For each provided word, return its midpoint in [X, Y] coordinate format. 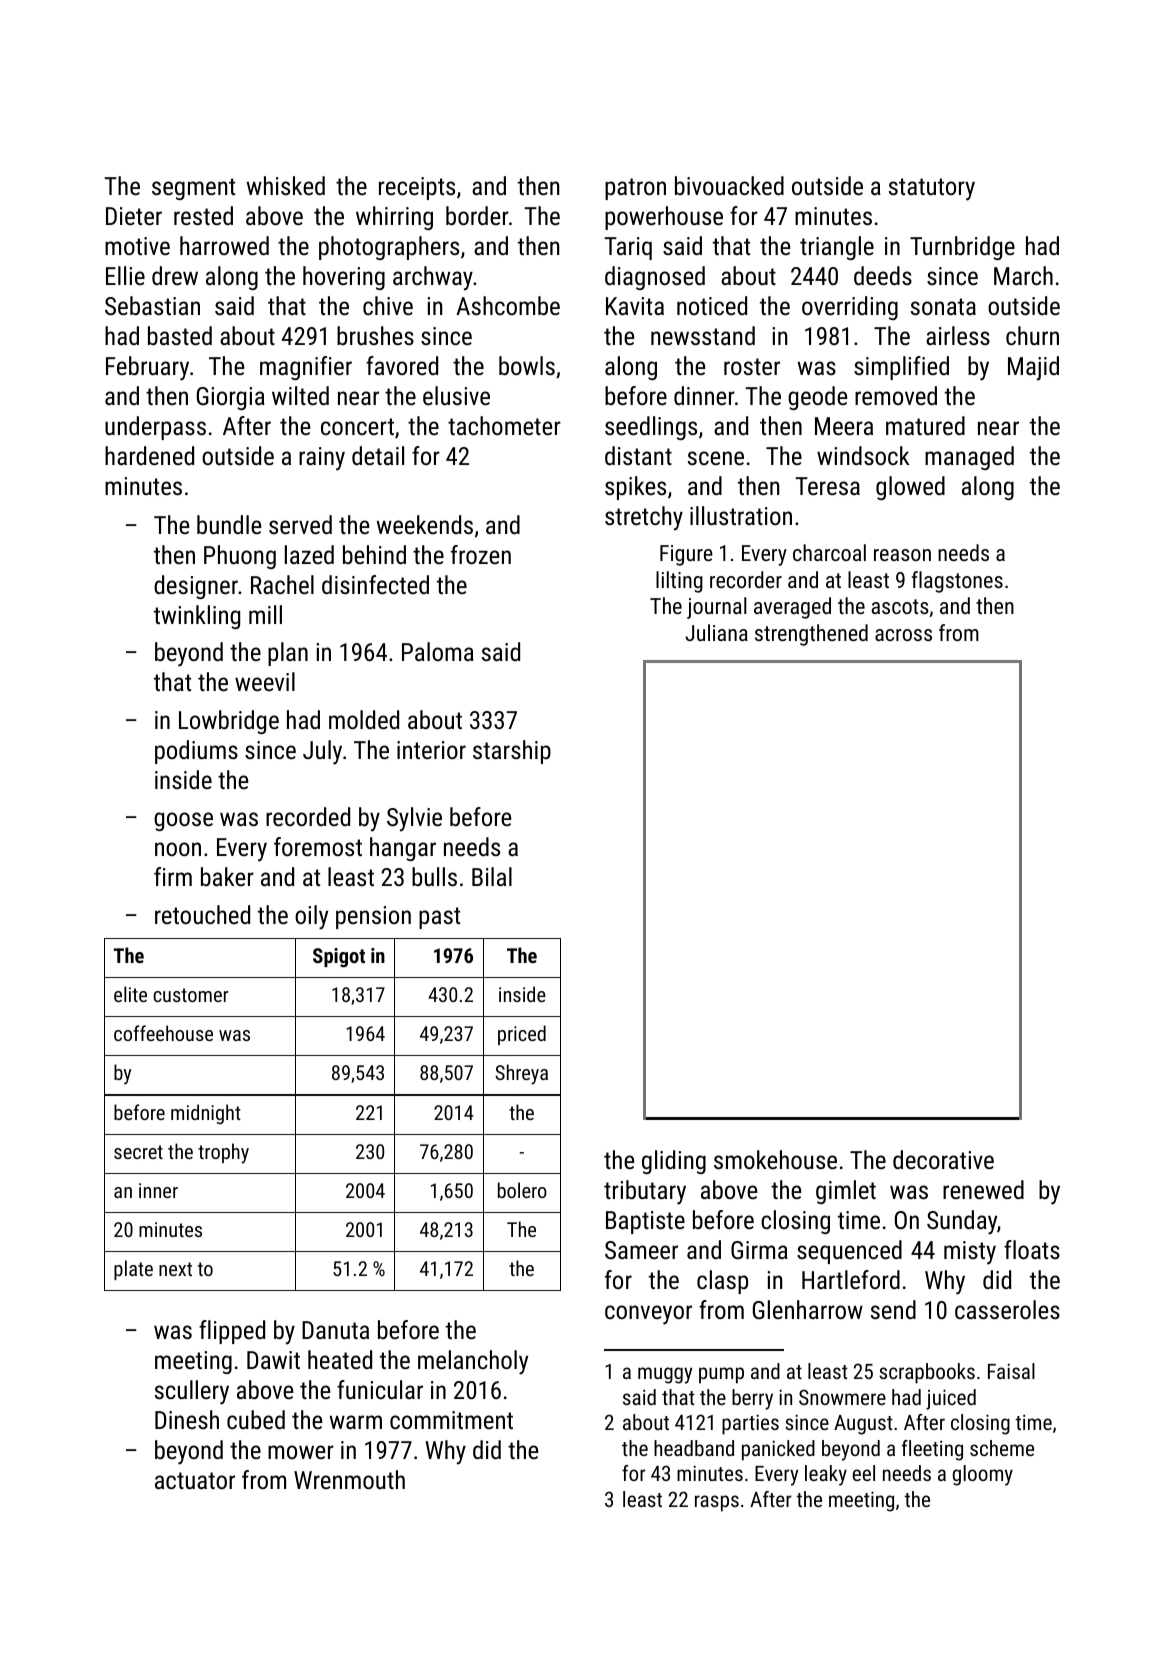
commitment [451, 1420]
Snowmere [842, 1397]
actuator [195, 1480]
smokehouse [775, 1159]
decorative [943, 1159]
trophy [223, 1153]
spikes [635, 488]
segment [193, 189]
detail [378, 455]
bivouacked [729, 185]
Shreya [521, 1074]
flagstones [957, 582]
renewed [983, 1189]
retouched [202, 914]
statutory [932, 189]
